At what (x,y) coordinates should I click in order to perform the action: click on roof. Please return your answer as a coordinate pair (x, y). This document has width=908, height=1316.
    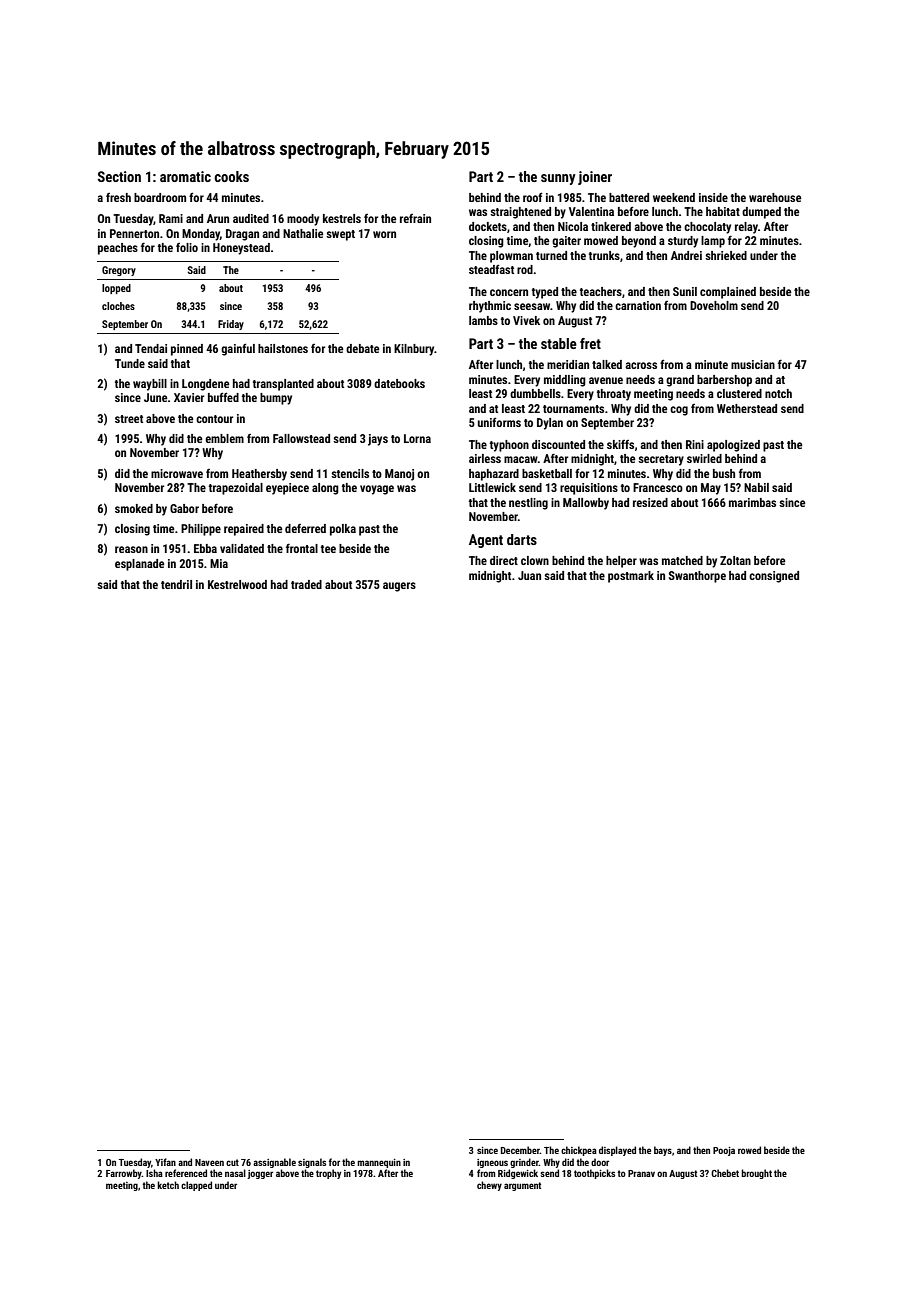
    Looking at the image, I should click on (533, 197).
